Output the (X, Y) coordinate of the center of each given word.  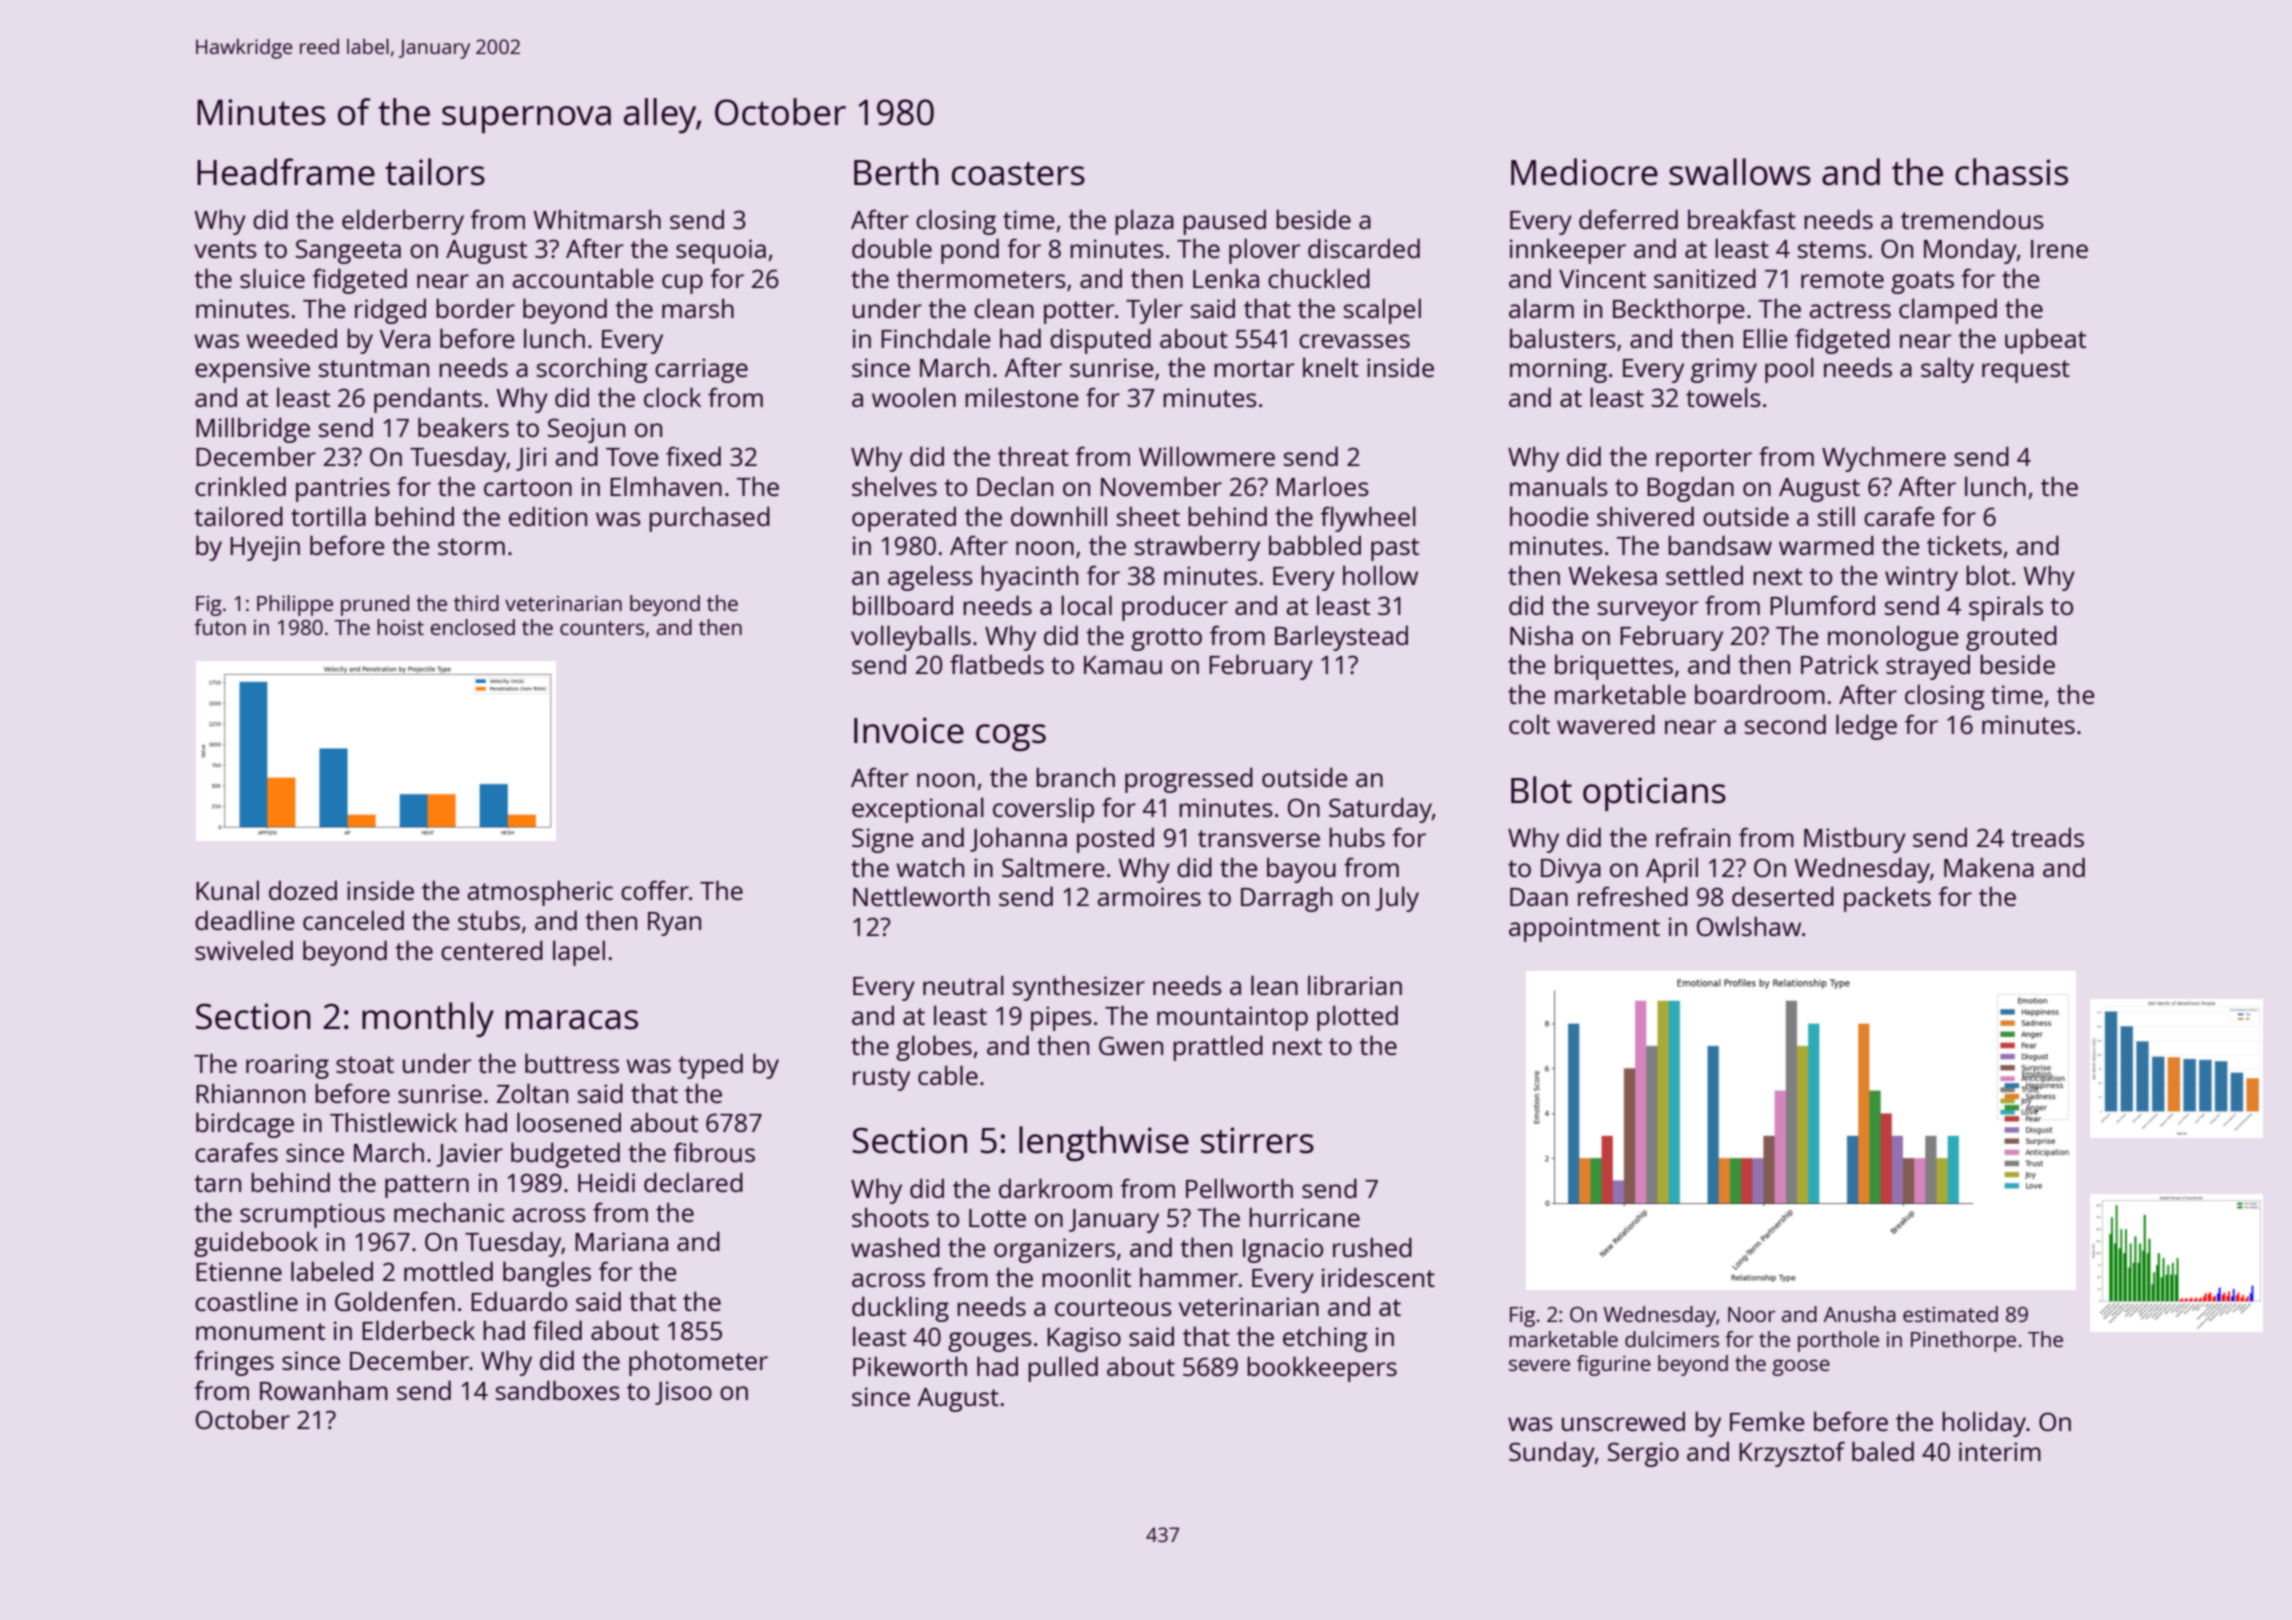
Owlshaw (1749, 926)
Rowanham (324, 1390)
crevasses (1354, 341)
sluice (272, 278)
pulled (1063, 1369)
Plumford (1822, 605)
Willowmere (1207, 456)
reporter (1704, 460)
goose (1801, 1367)
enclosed (472, 627)
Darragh (1286, 899)
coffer (655, 890)
